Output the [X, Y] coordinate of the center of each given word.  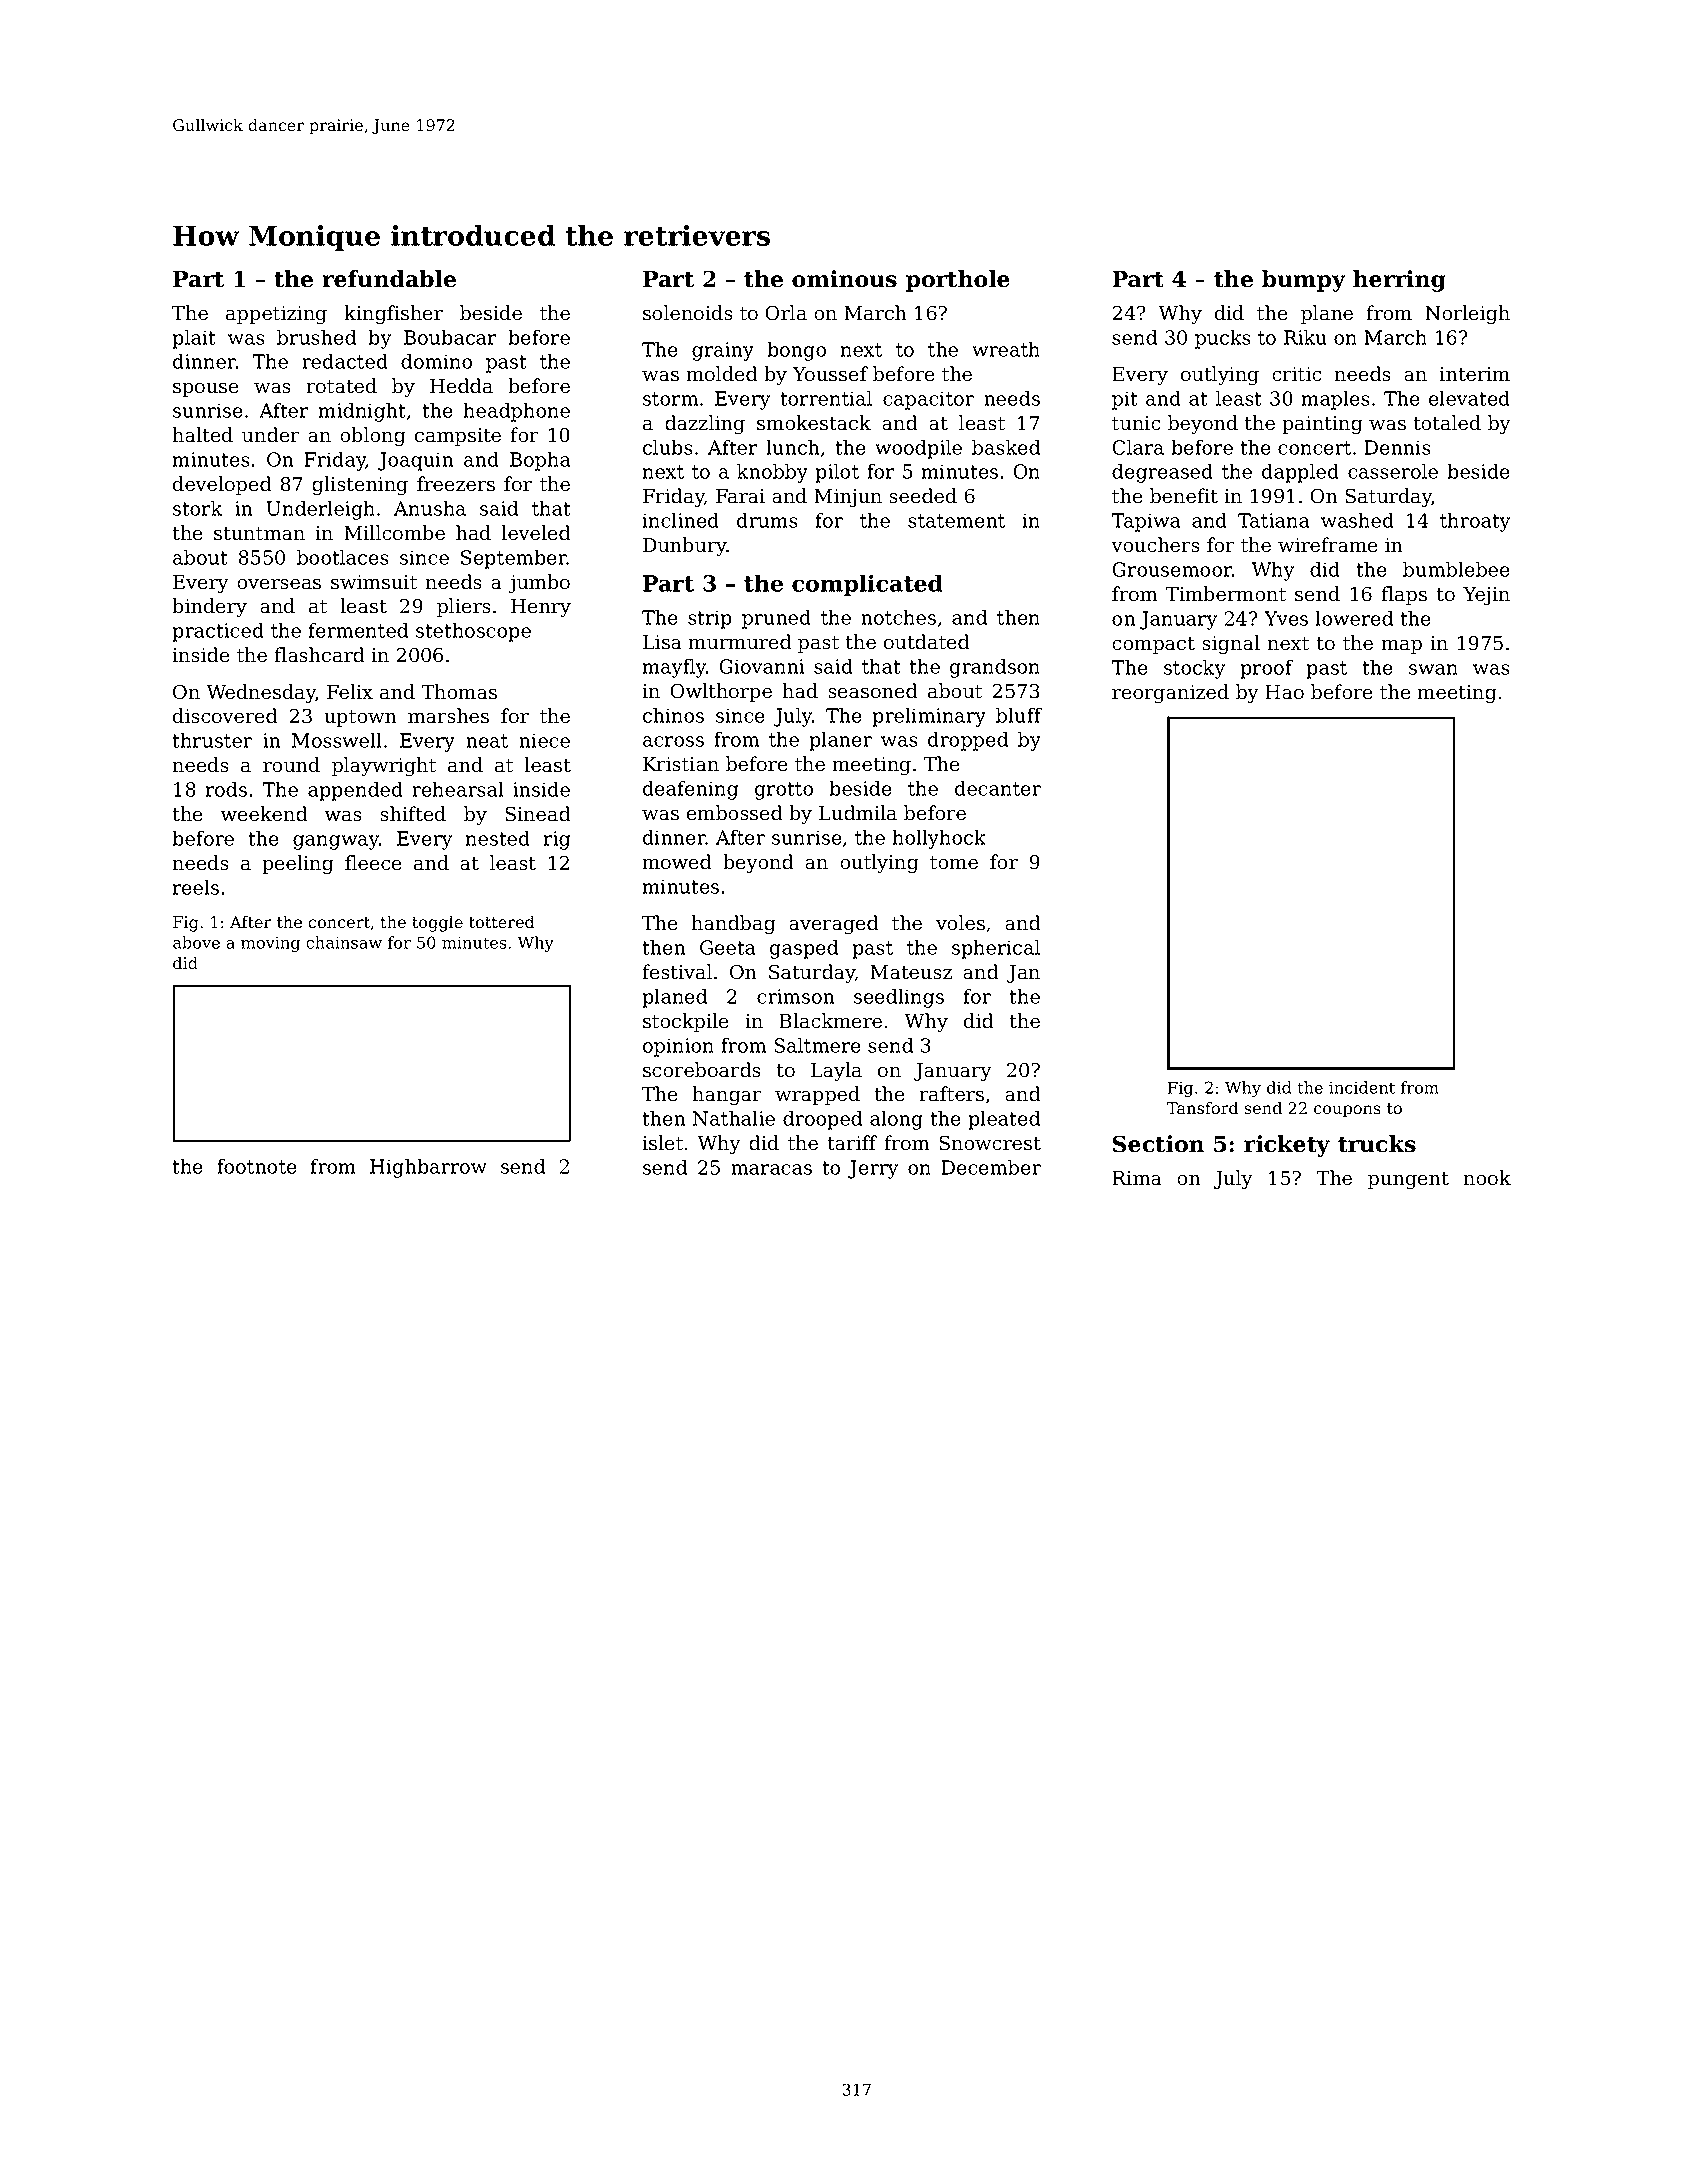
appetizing [276, 315]
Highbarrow [428, 1168]
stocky [1194, 669]
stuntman [259, 534]
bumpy [1304, 281]
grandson [995, 668]
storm [670, 399]
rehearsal [458, 789]
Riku [1305, 337]
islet [662, 1143]
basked [1006, 447]
